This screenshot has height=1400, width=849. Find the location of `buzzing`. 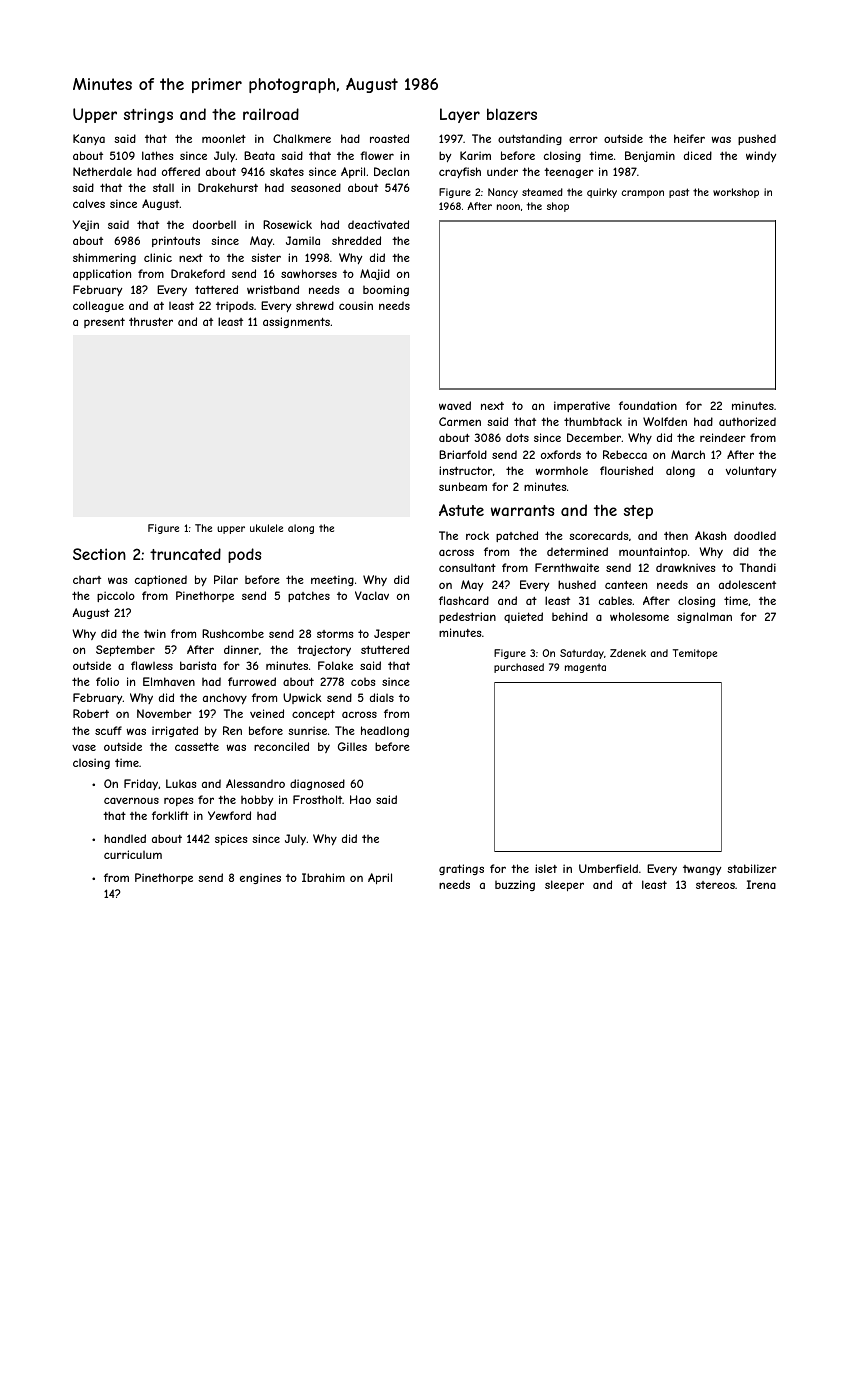

buzzing is located at coordinates (515, 885).
